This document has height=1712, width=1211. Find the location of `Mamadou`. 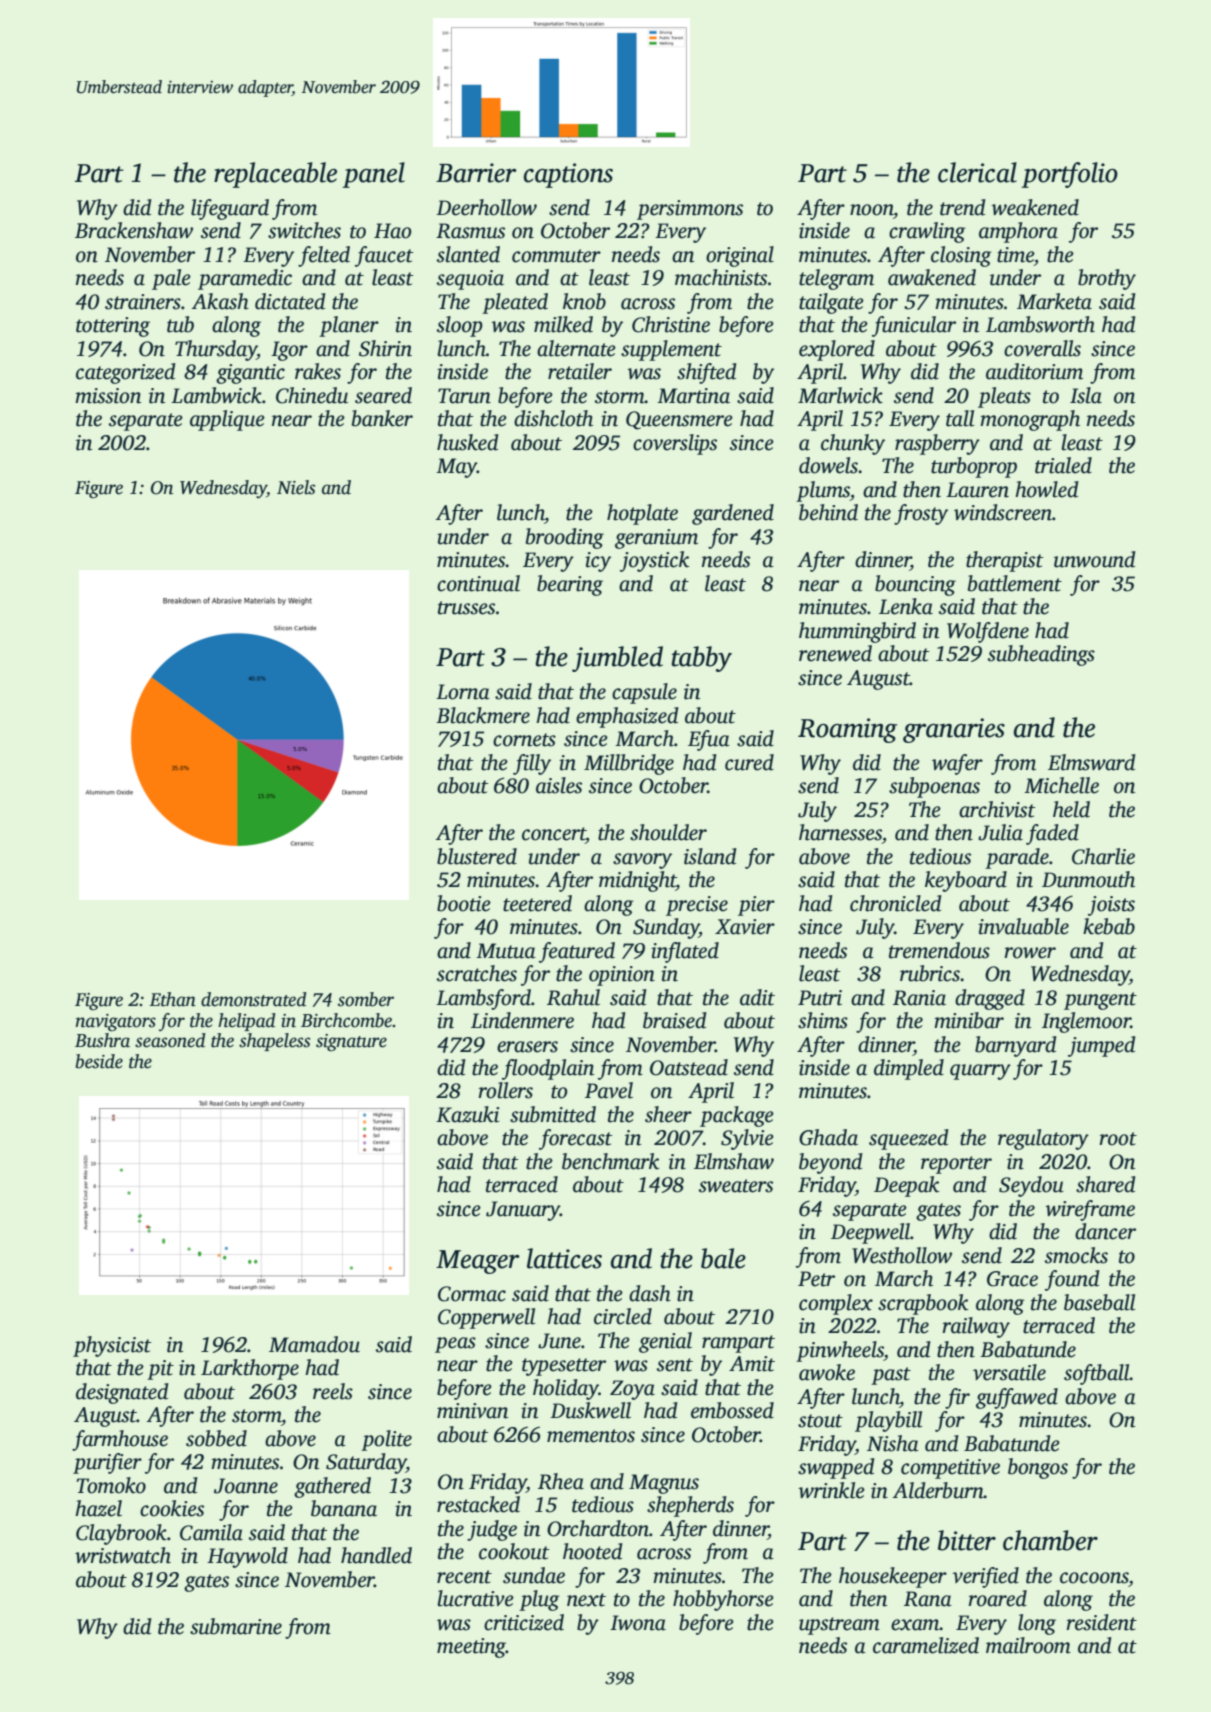

Mamadou is located at coordinates (314, 1344).
